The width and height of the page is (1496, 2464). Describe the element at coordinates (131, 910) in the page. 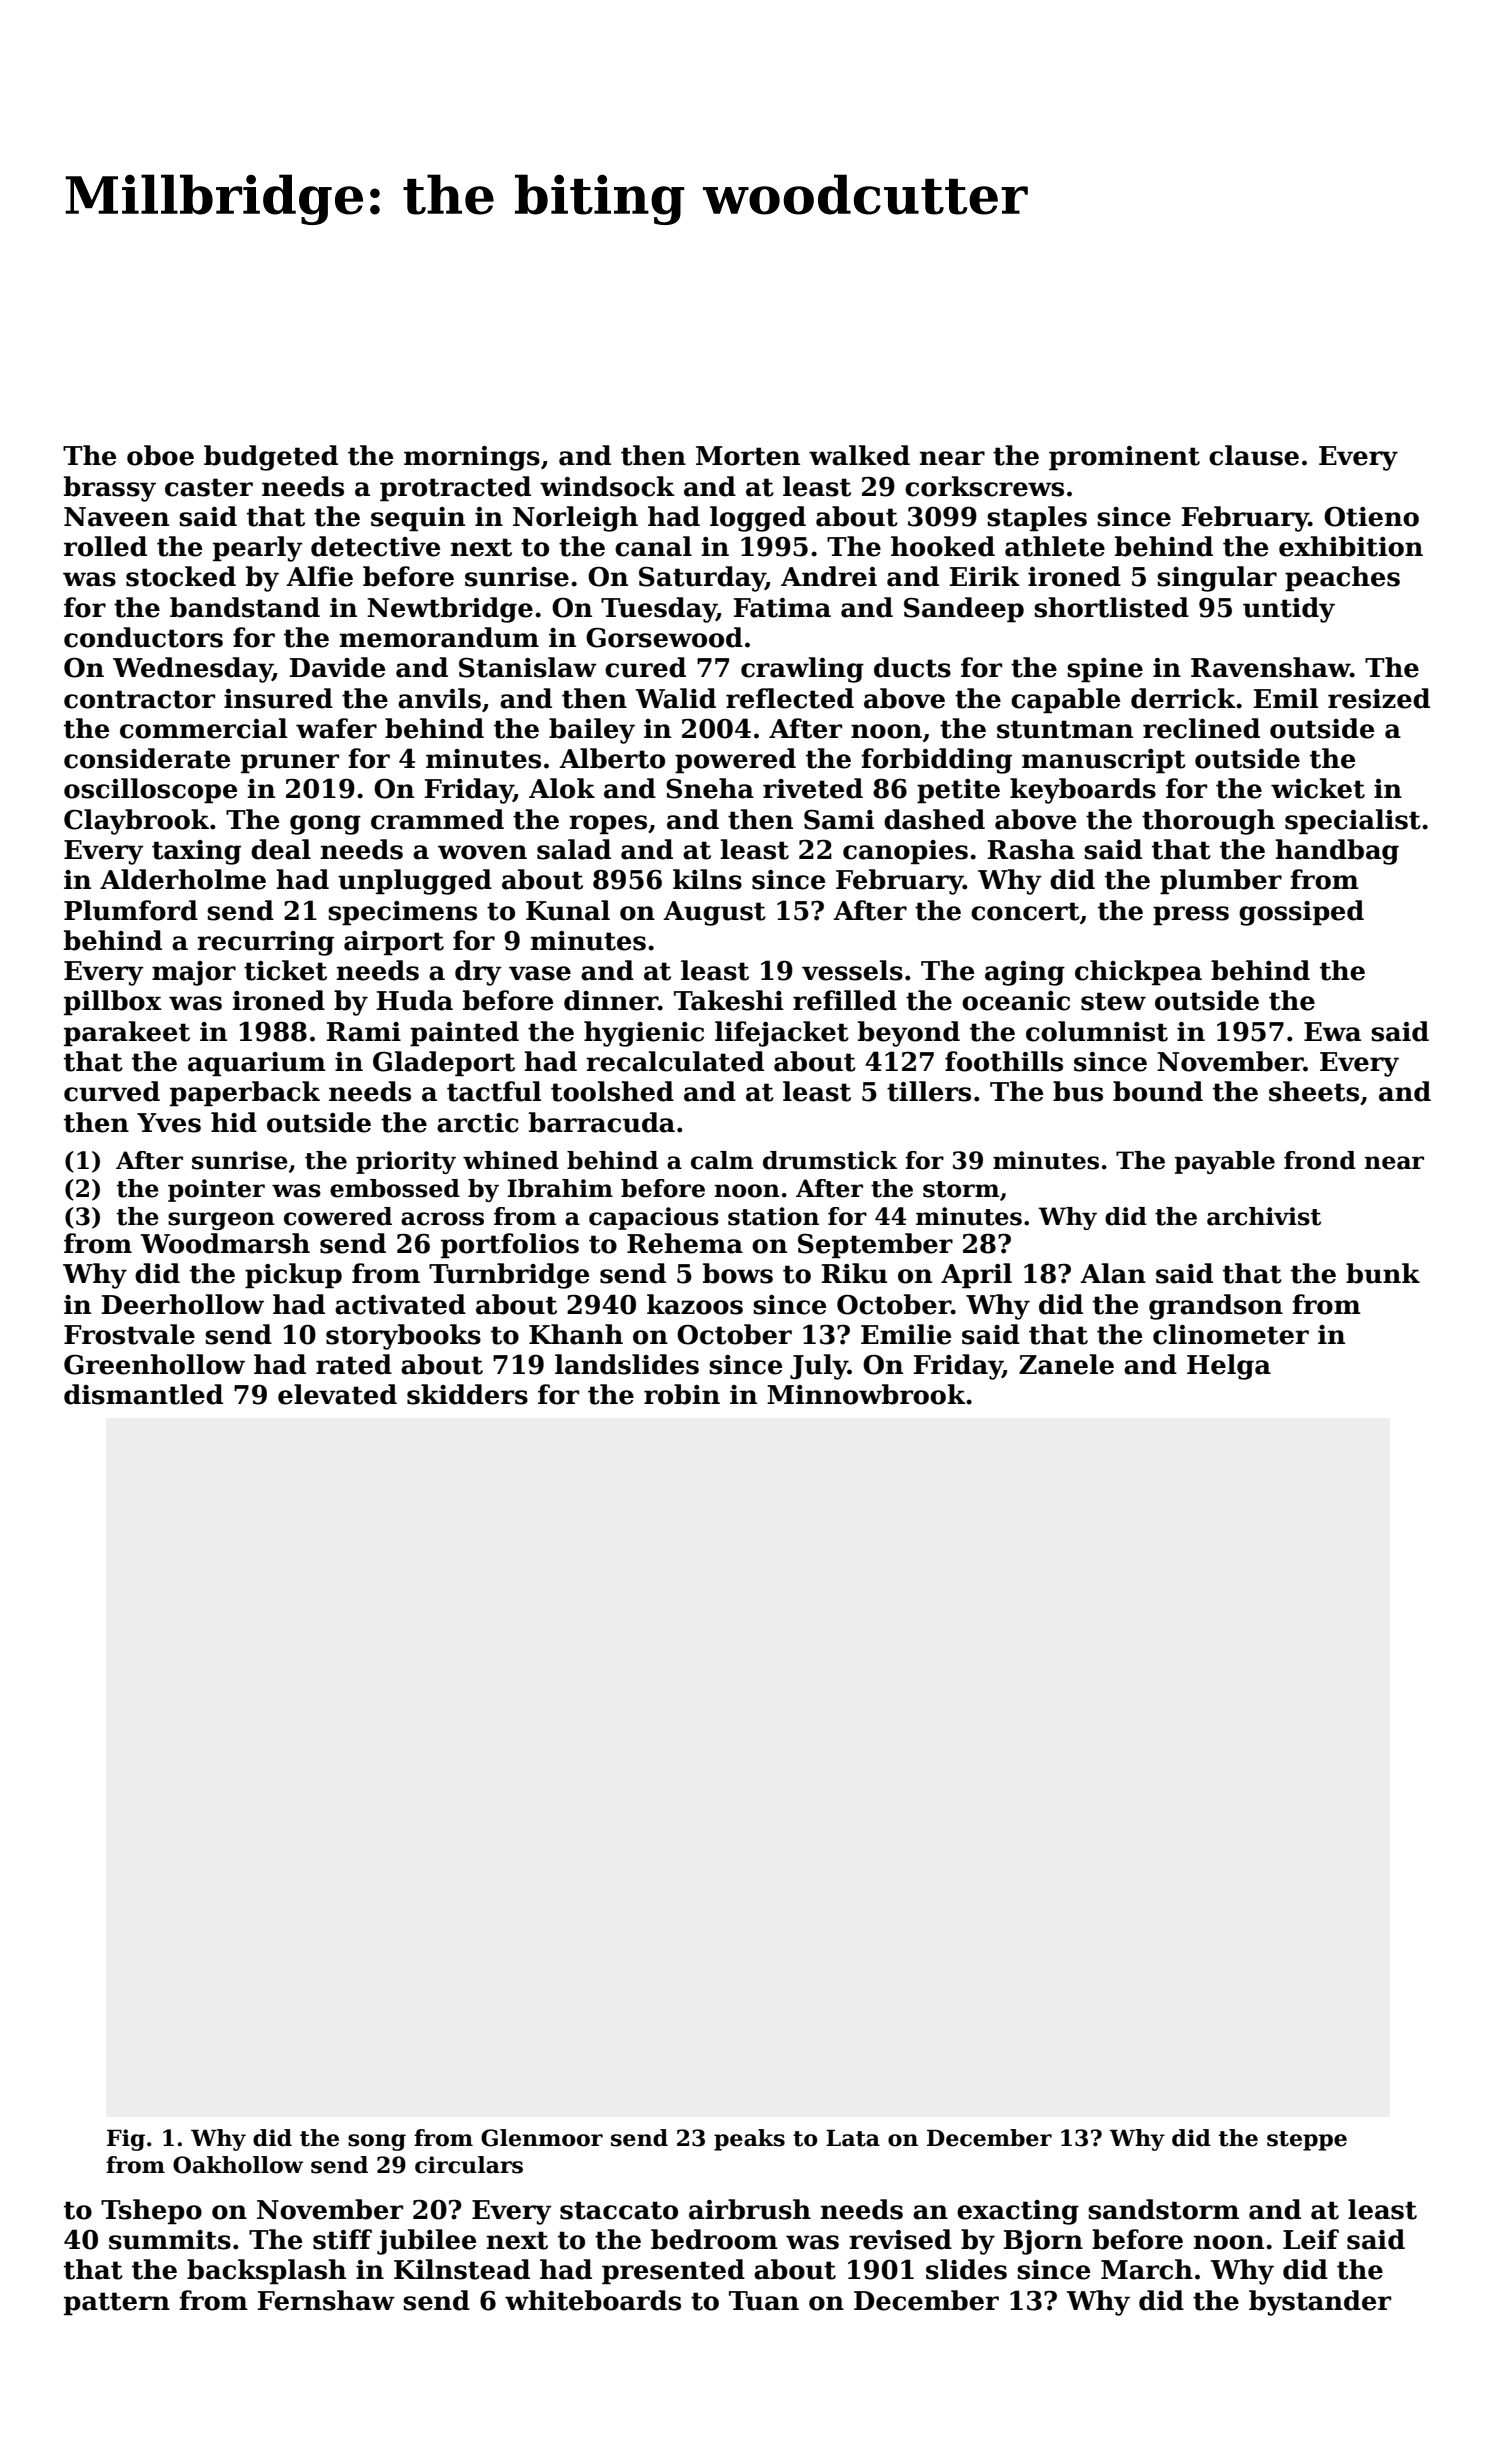

I see `Plumford` at that location.
